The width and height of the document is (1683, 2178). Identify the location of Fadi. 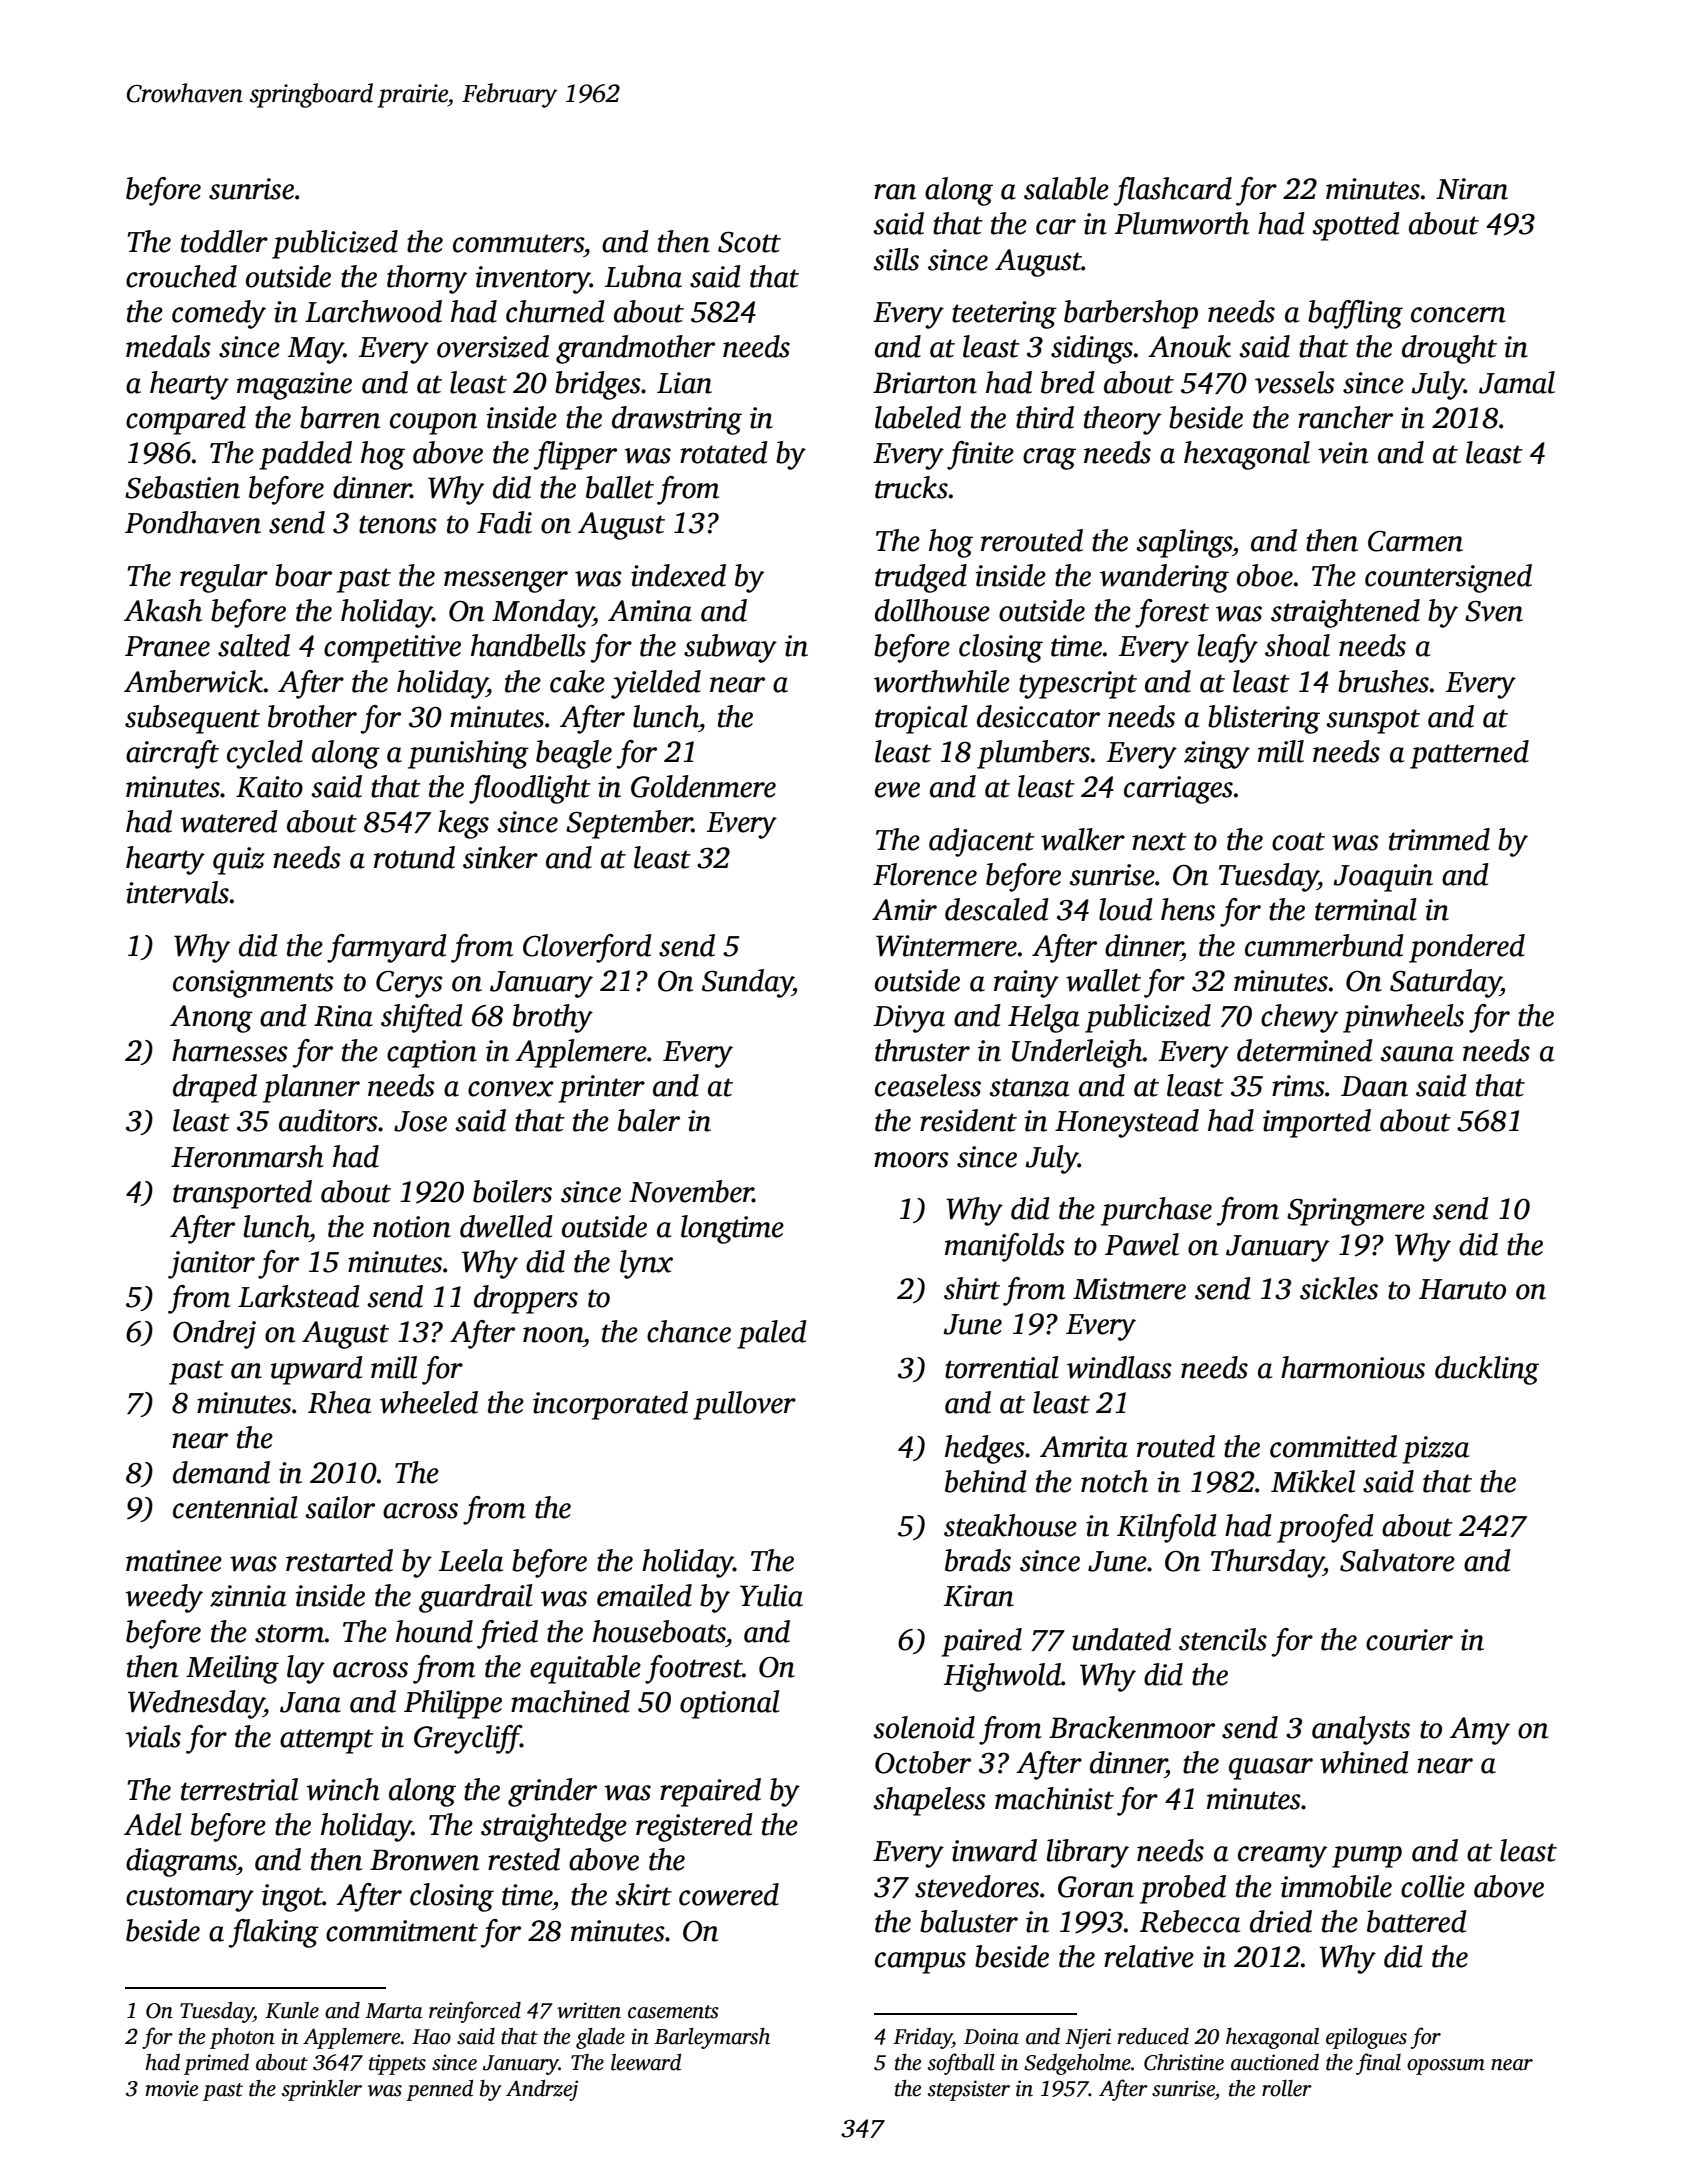
(504, 522).
